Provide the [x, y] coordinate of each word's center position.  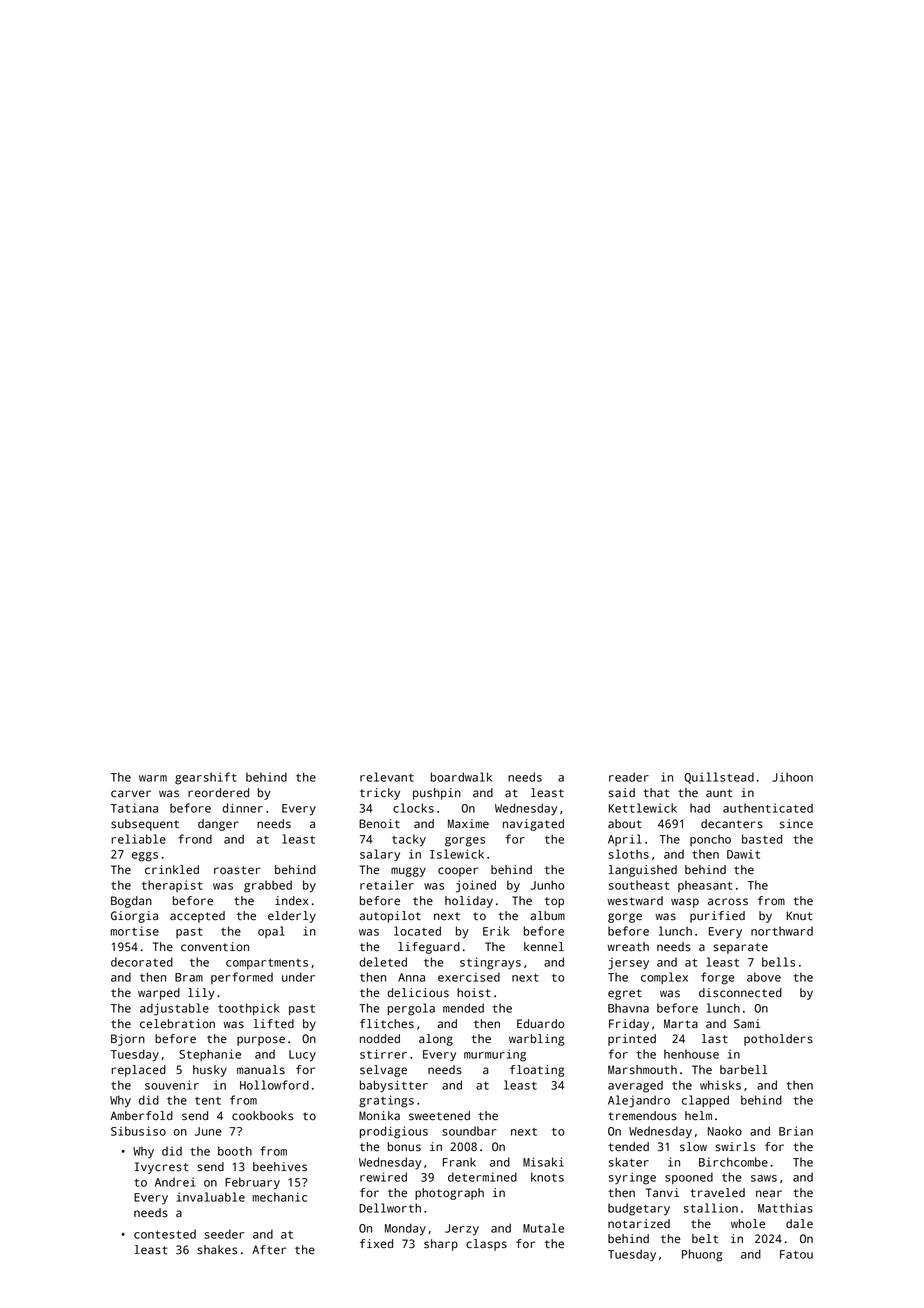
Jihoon [792, 777]
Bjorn [128, 1040]
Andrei [175, 1182]
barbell [744, 1070]
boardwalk [461, 777]
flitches [387, 1024]
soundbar [469, 1131]
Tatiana [134, 808]
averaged [635, 1086]
